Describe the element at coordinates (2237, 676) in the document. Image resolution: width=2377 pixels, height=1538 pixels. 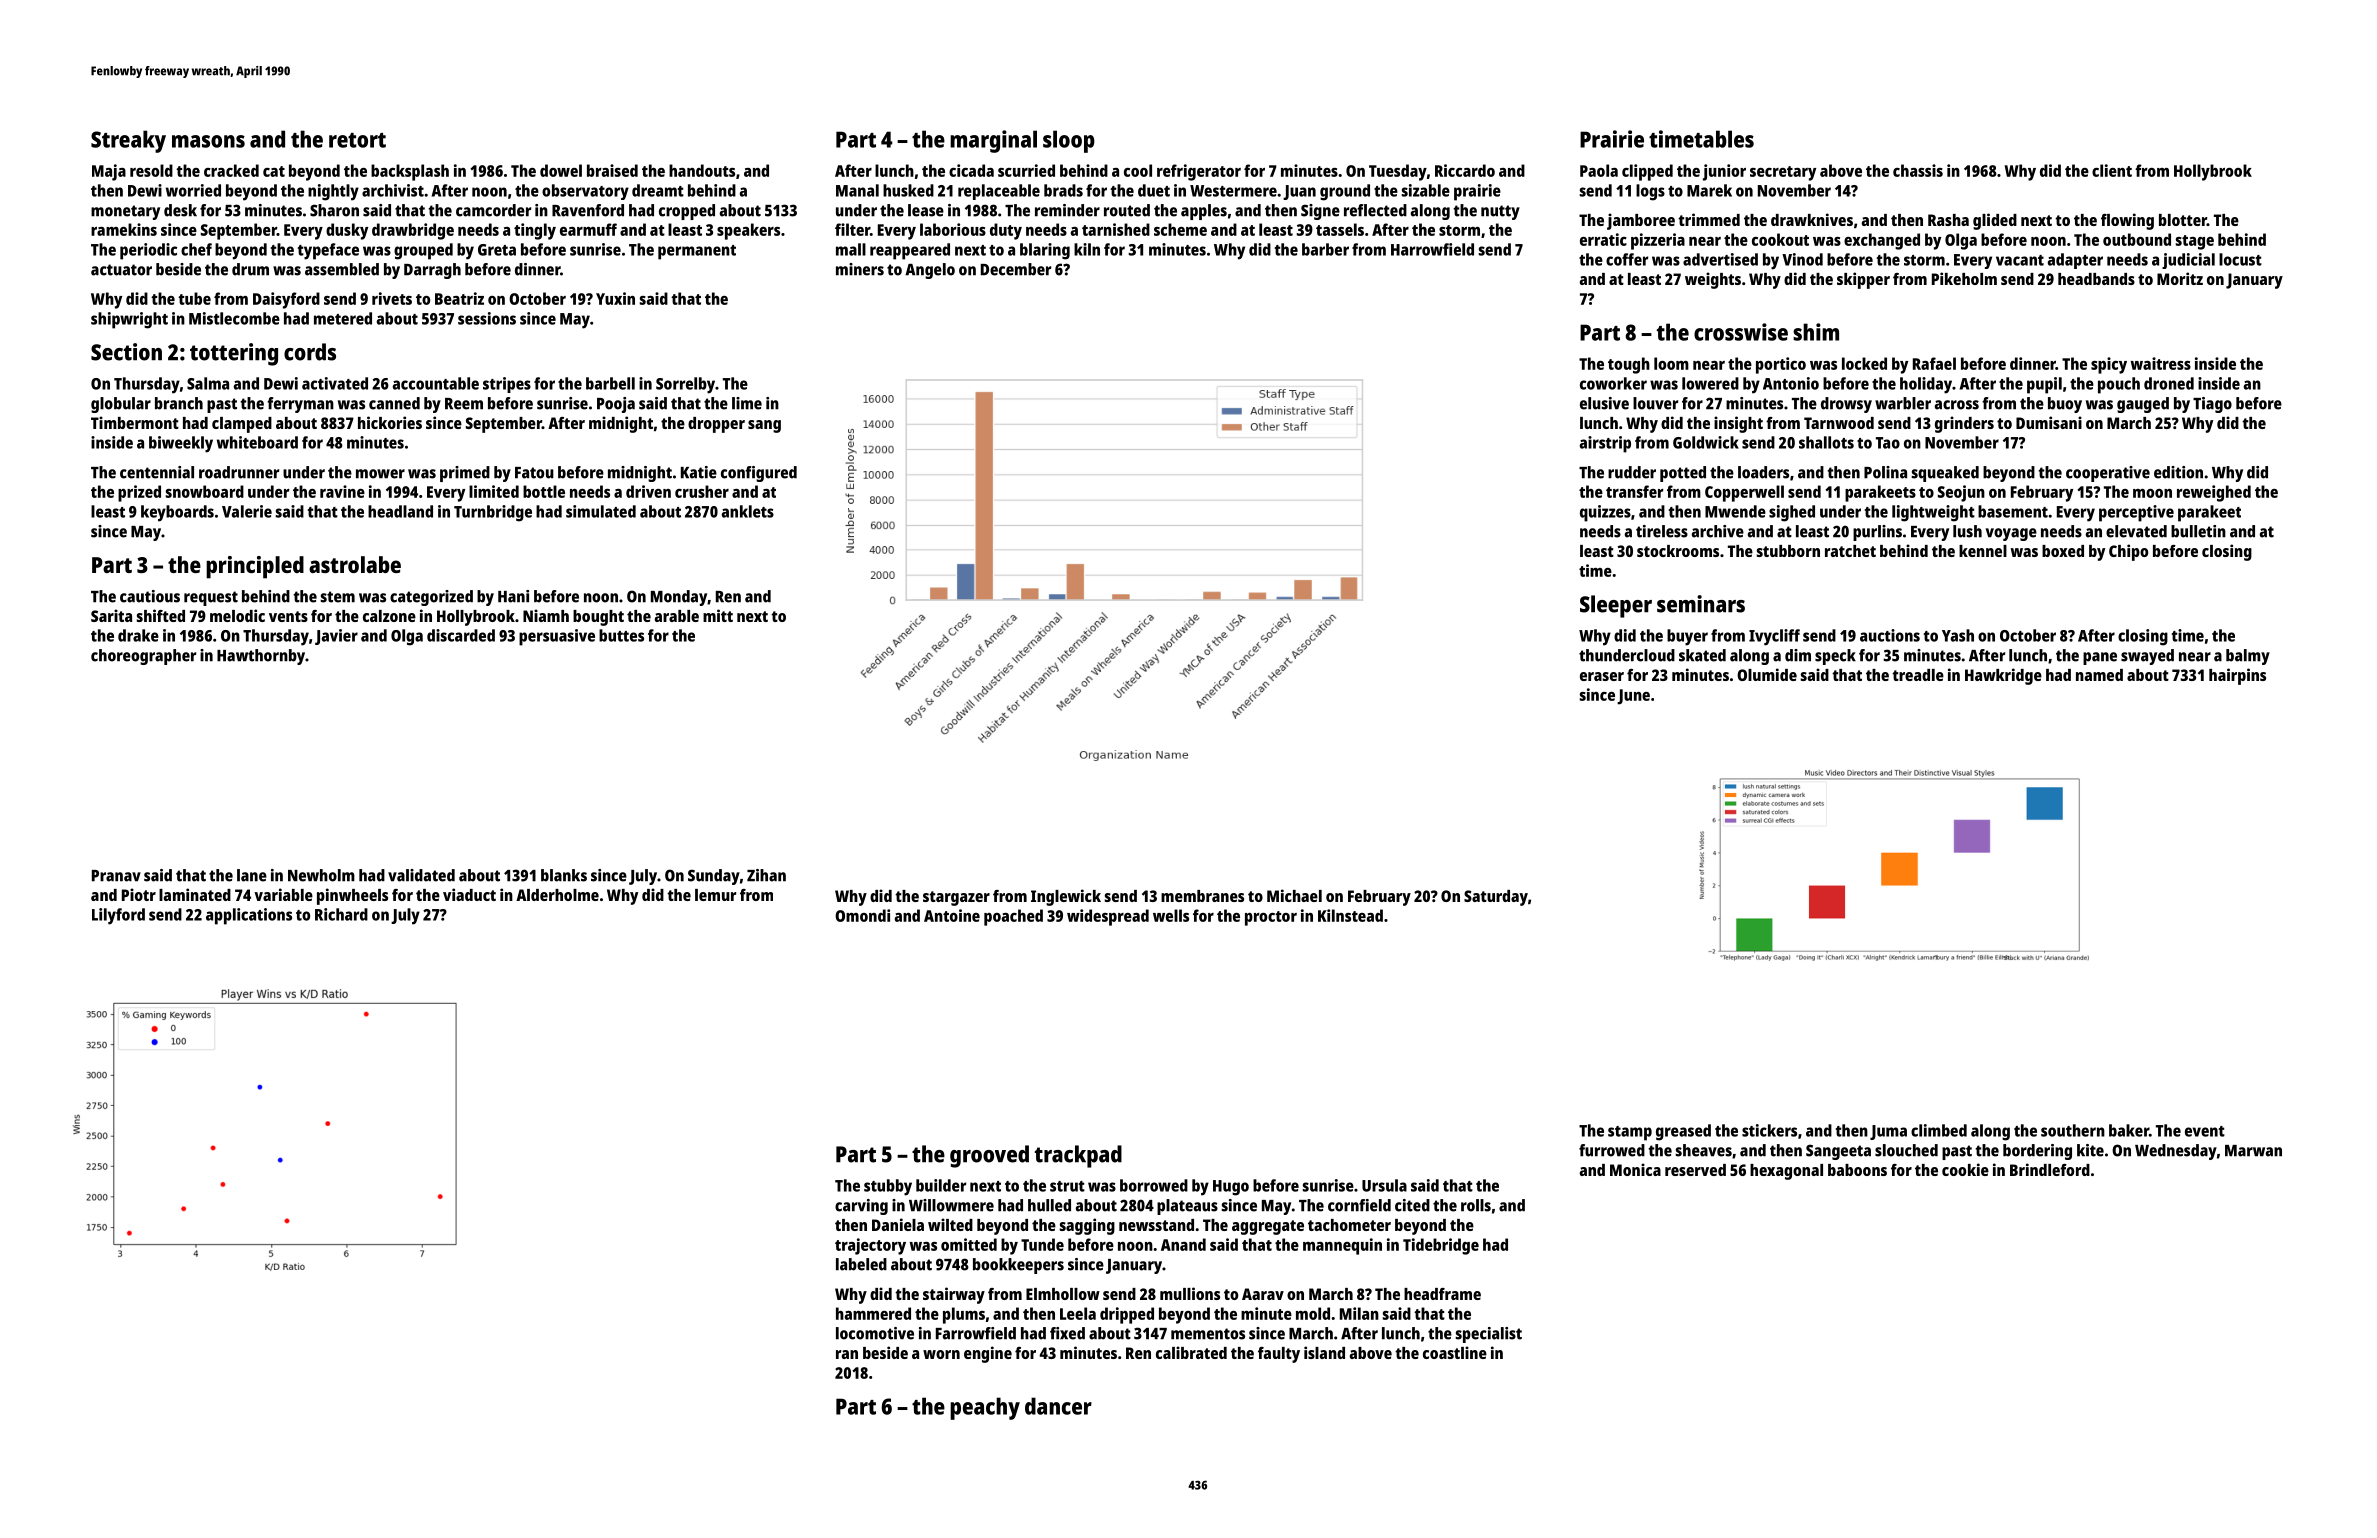
I see `hairpins` at that location.
